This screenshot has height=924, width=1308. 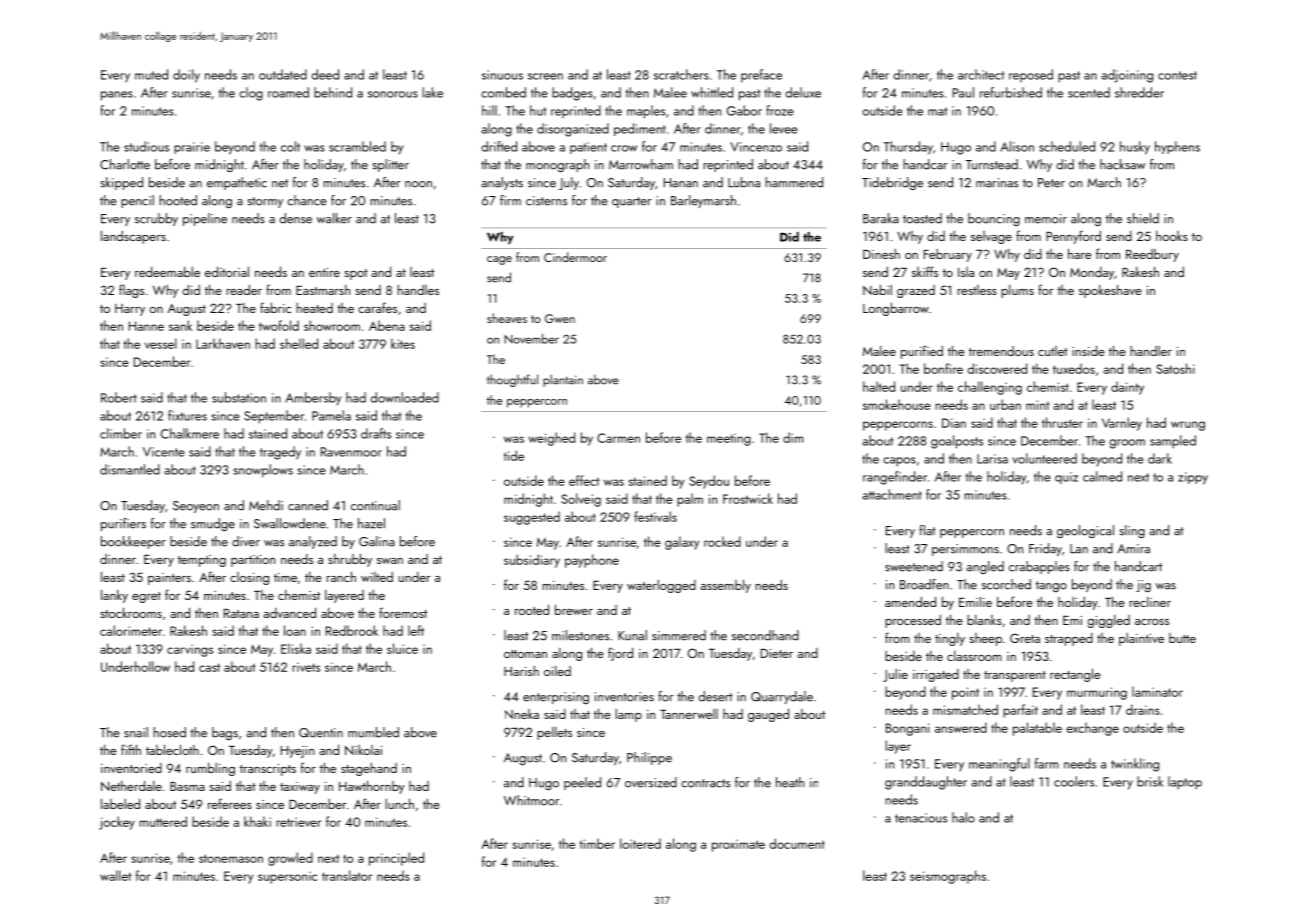 I want to click on Harry, so click(x=130, y=310).
